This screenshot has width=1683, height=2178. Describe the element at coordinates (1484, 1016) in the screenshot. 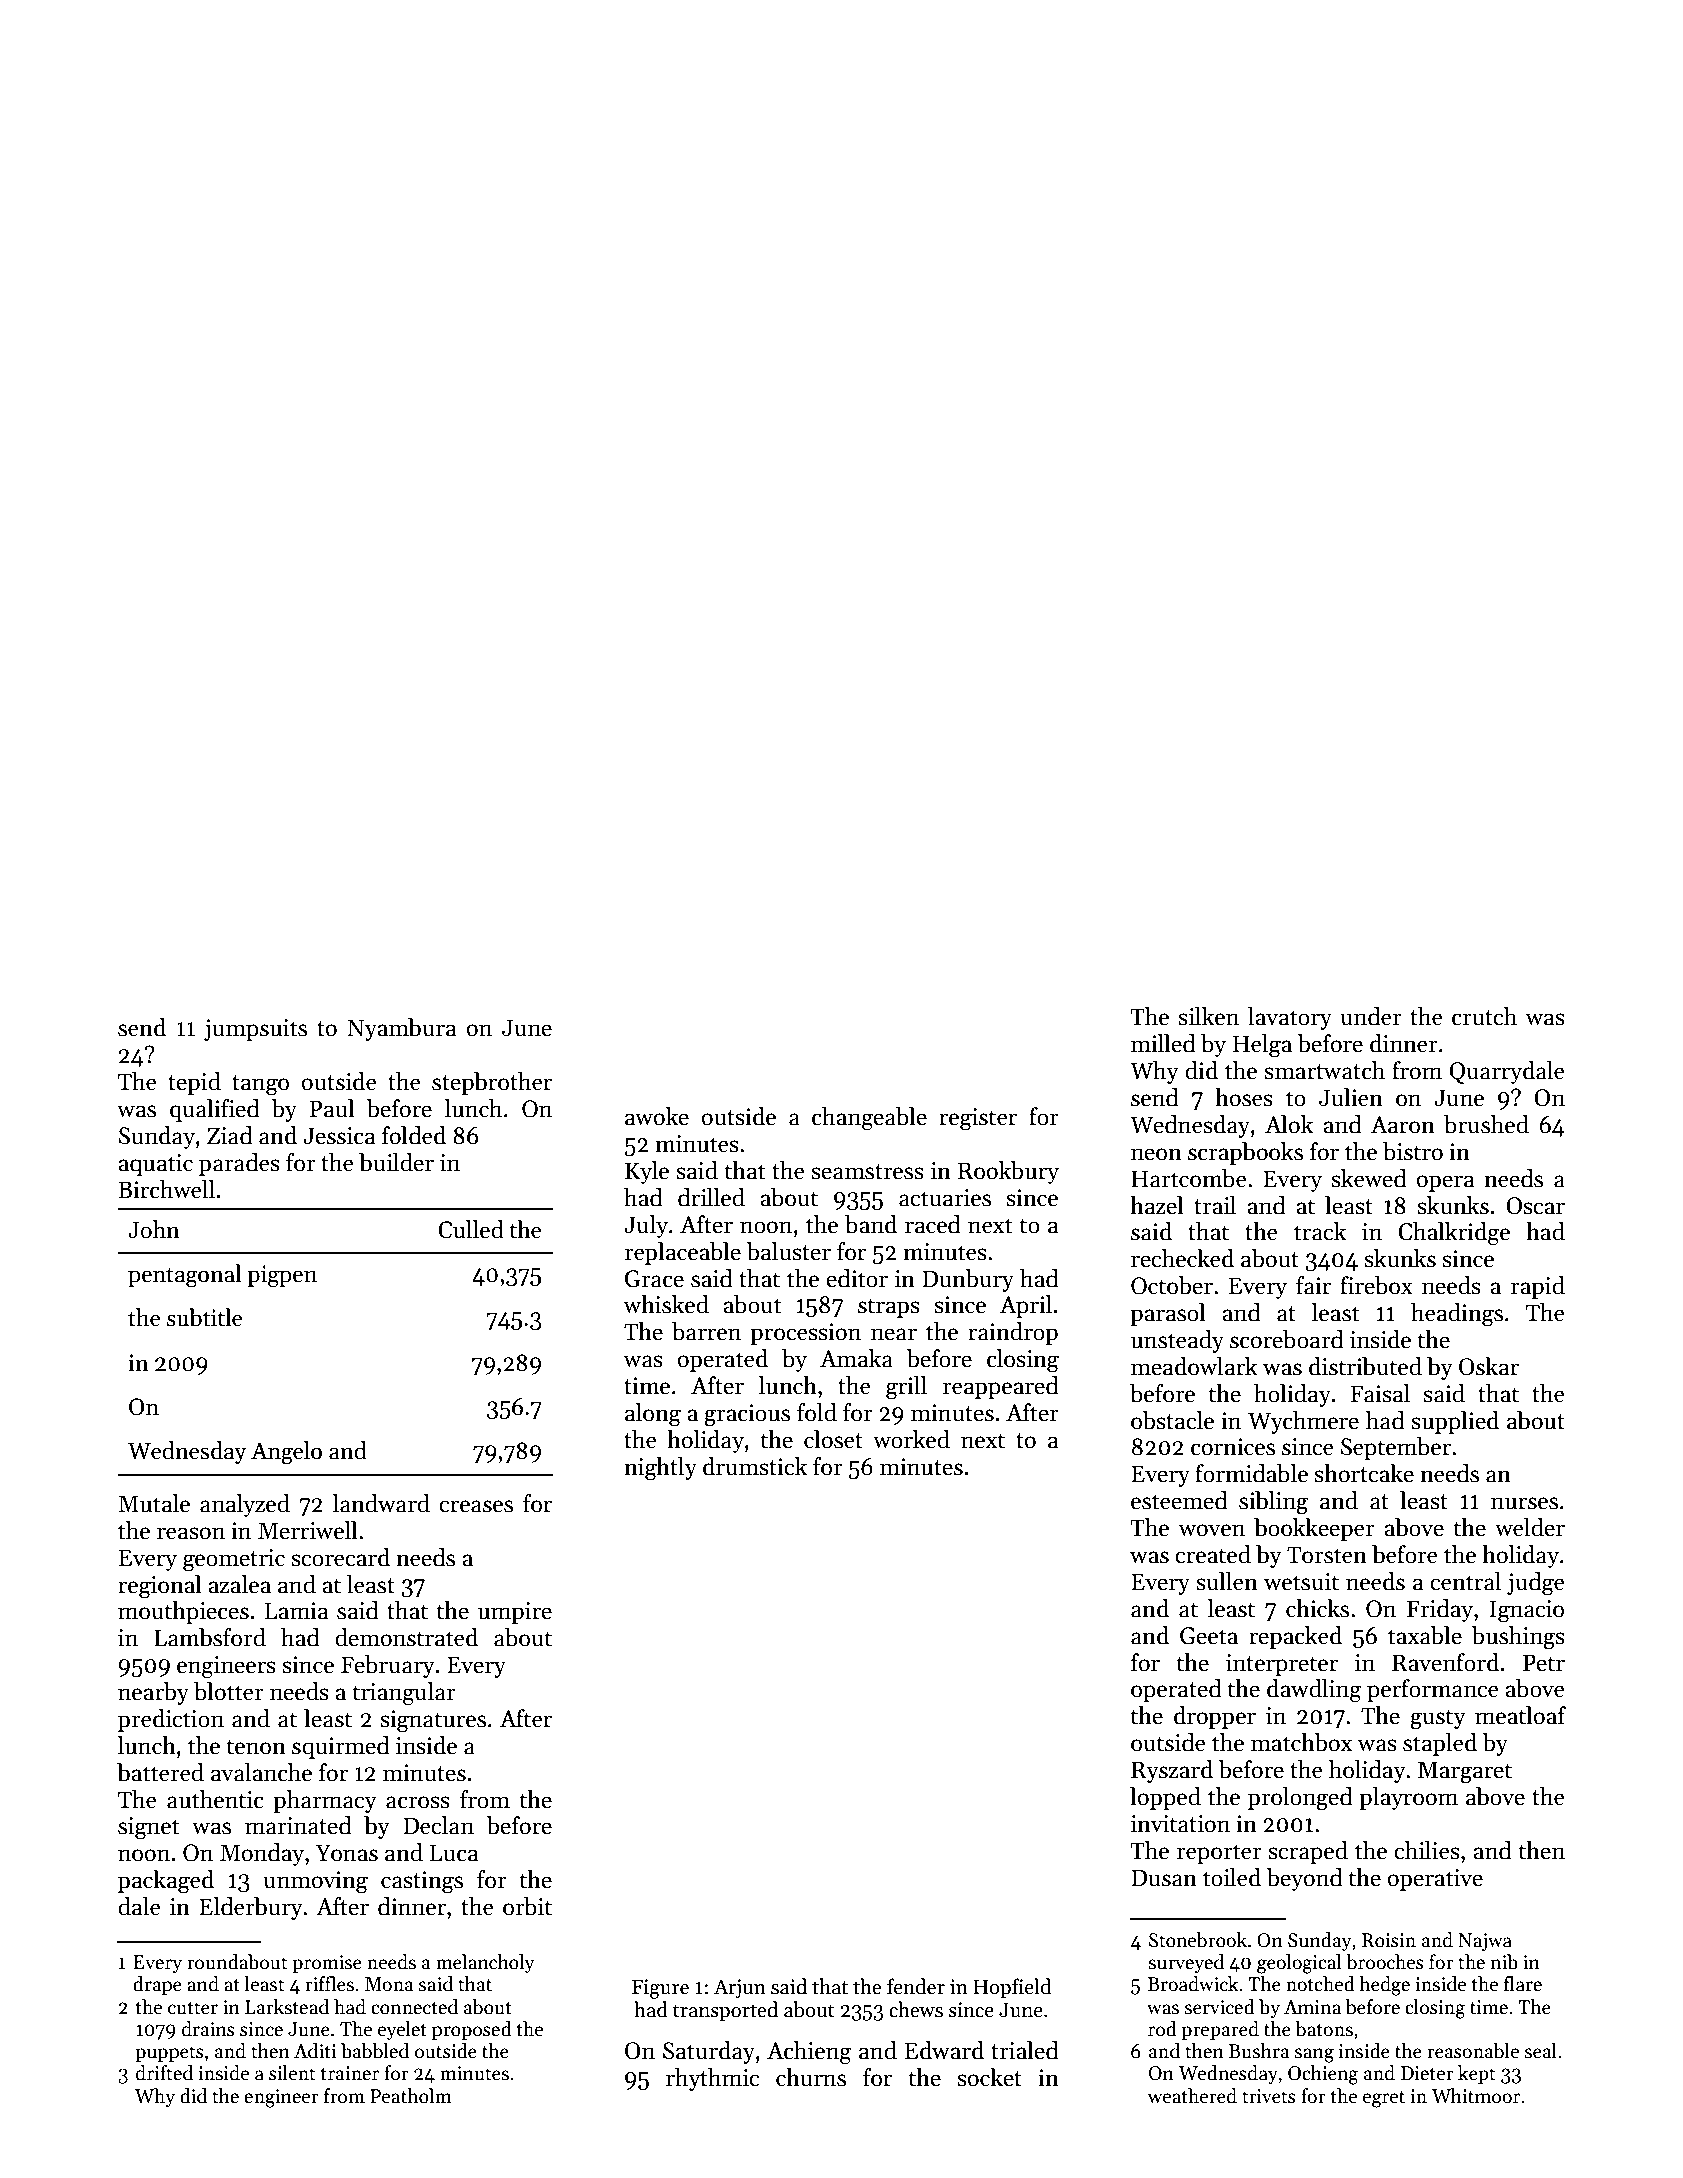

I see `crutch` at that location.
